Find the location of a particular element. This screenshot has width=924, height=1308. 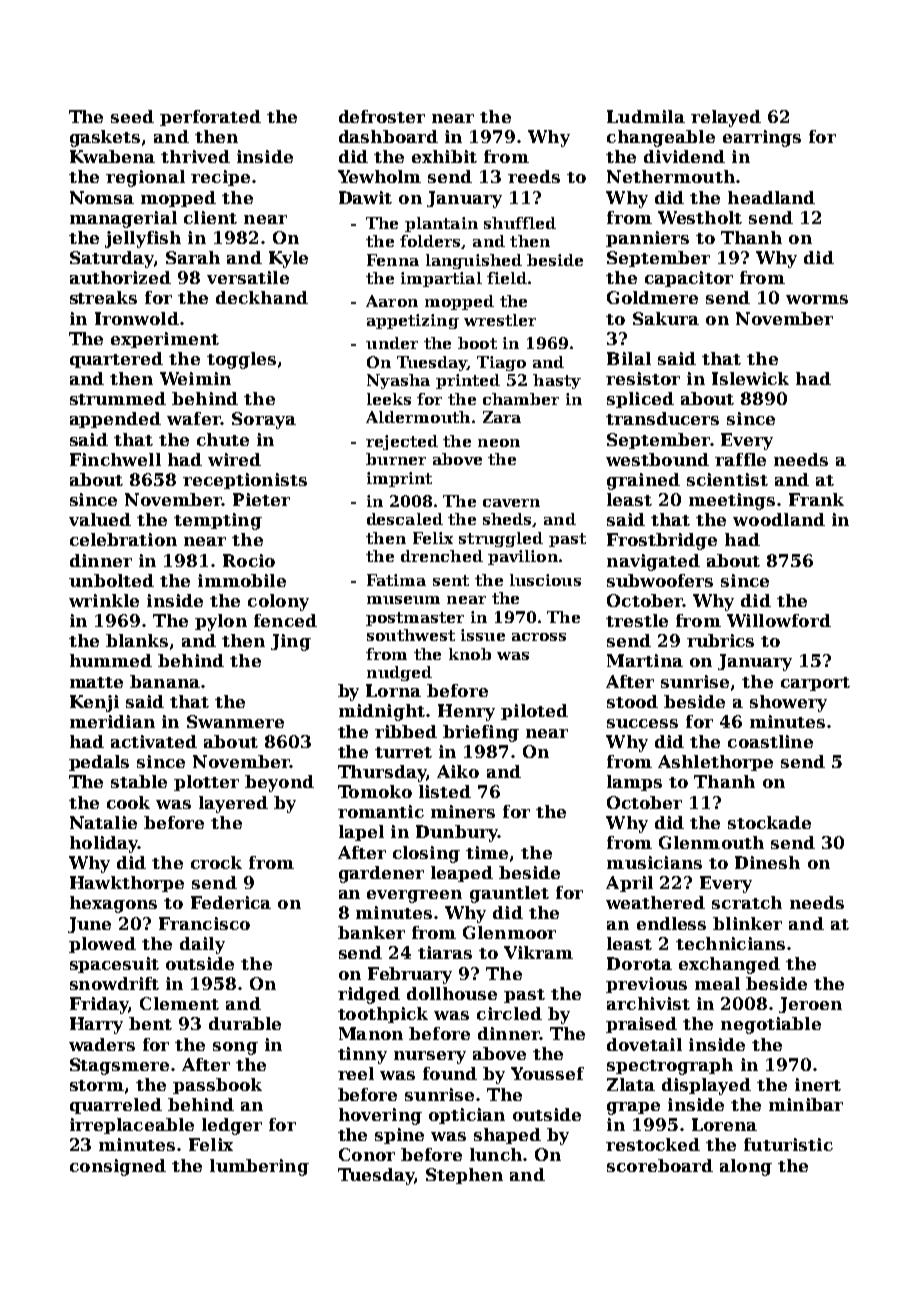

experiment is located at coordinates (165, 340).
